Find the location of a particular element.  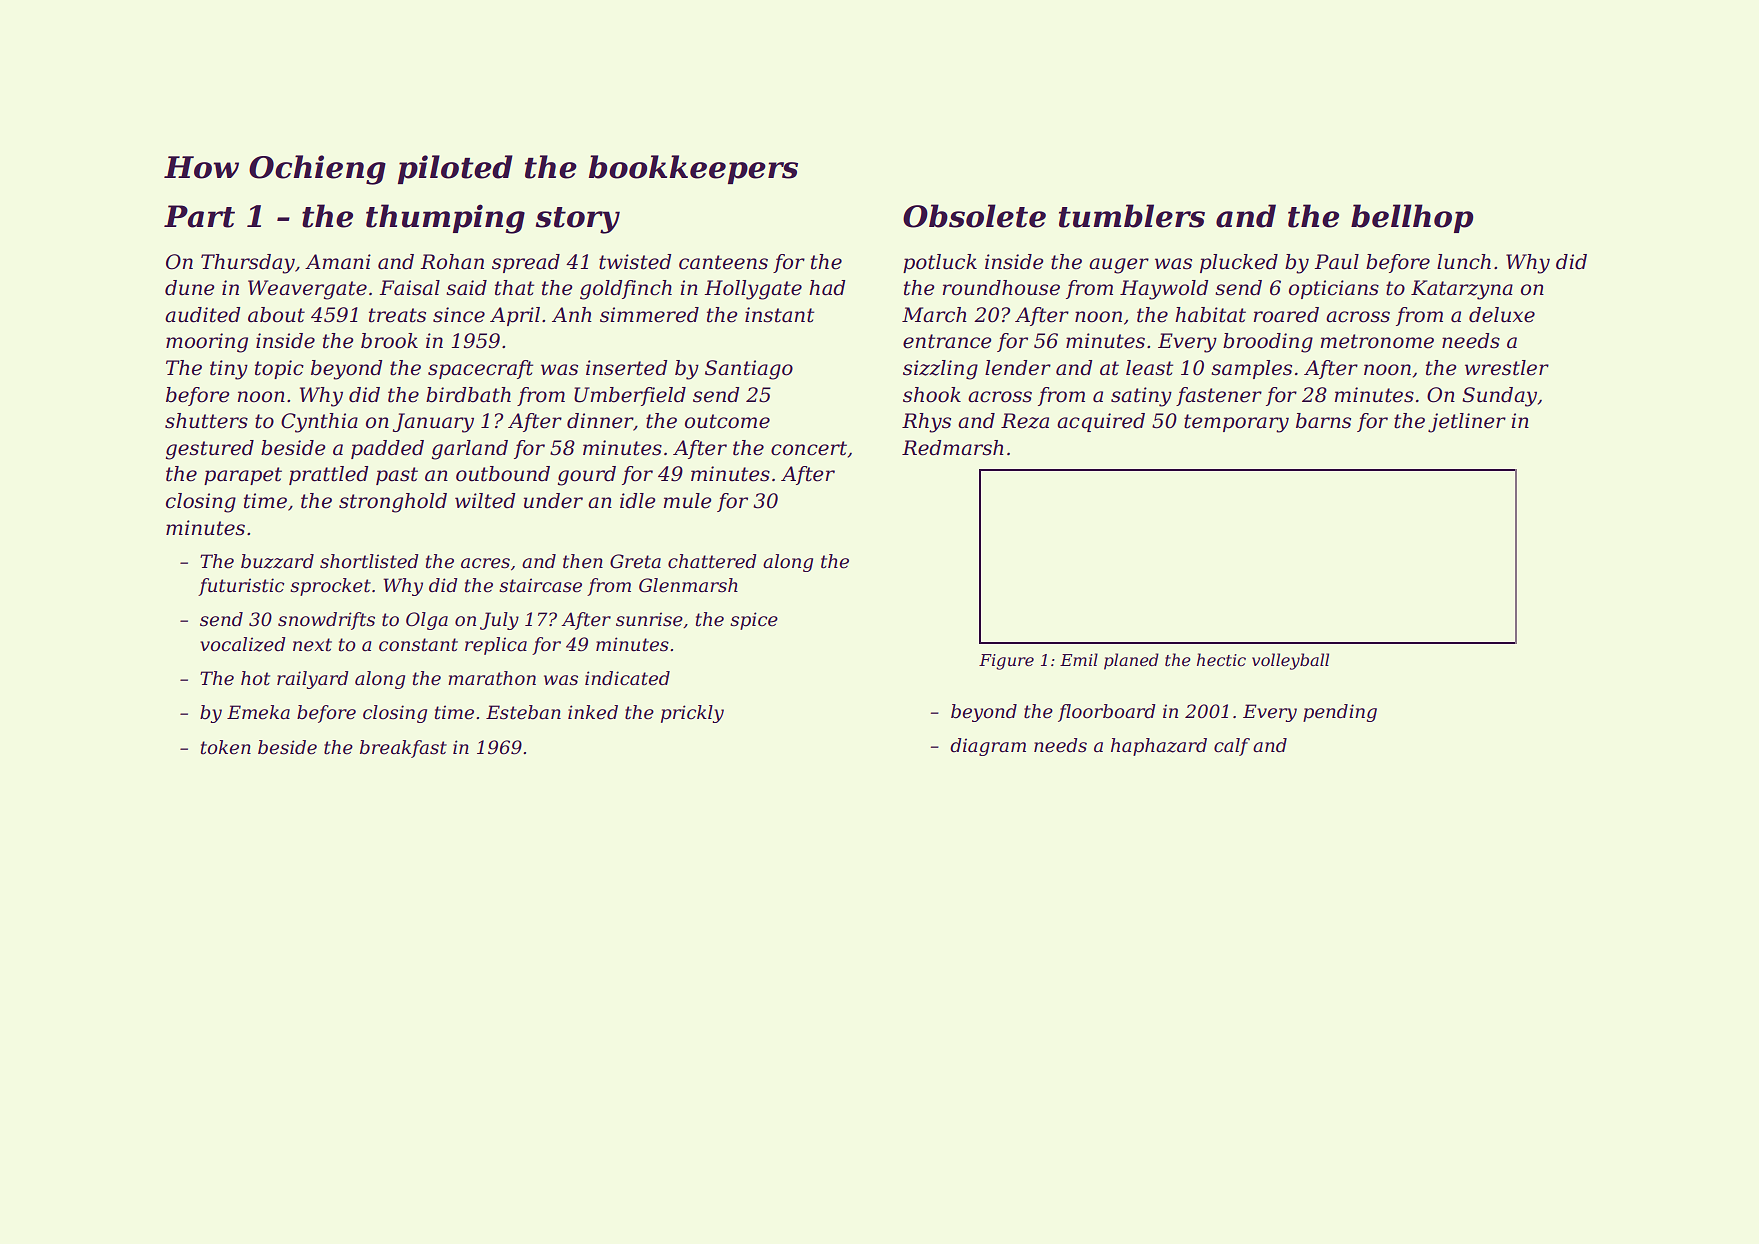

potluck is located at coordinates (940, 263).
